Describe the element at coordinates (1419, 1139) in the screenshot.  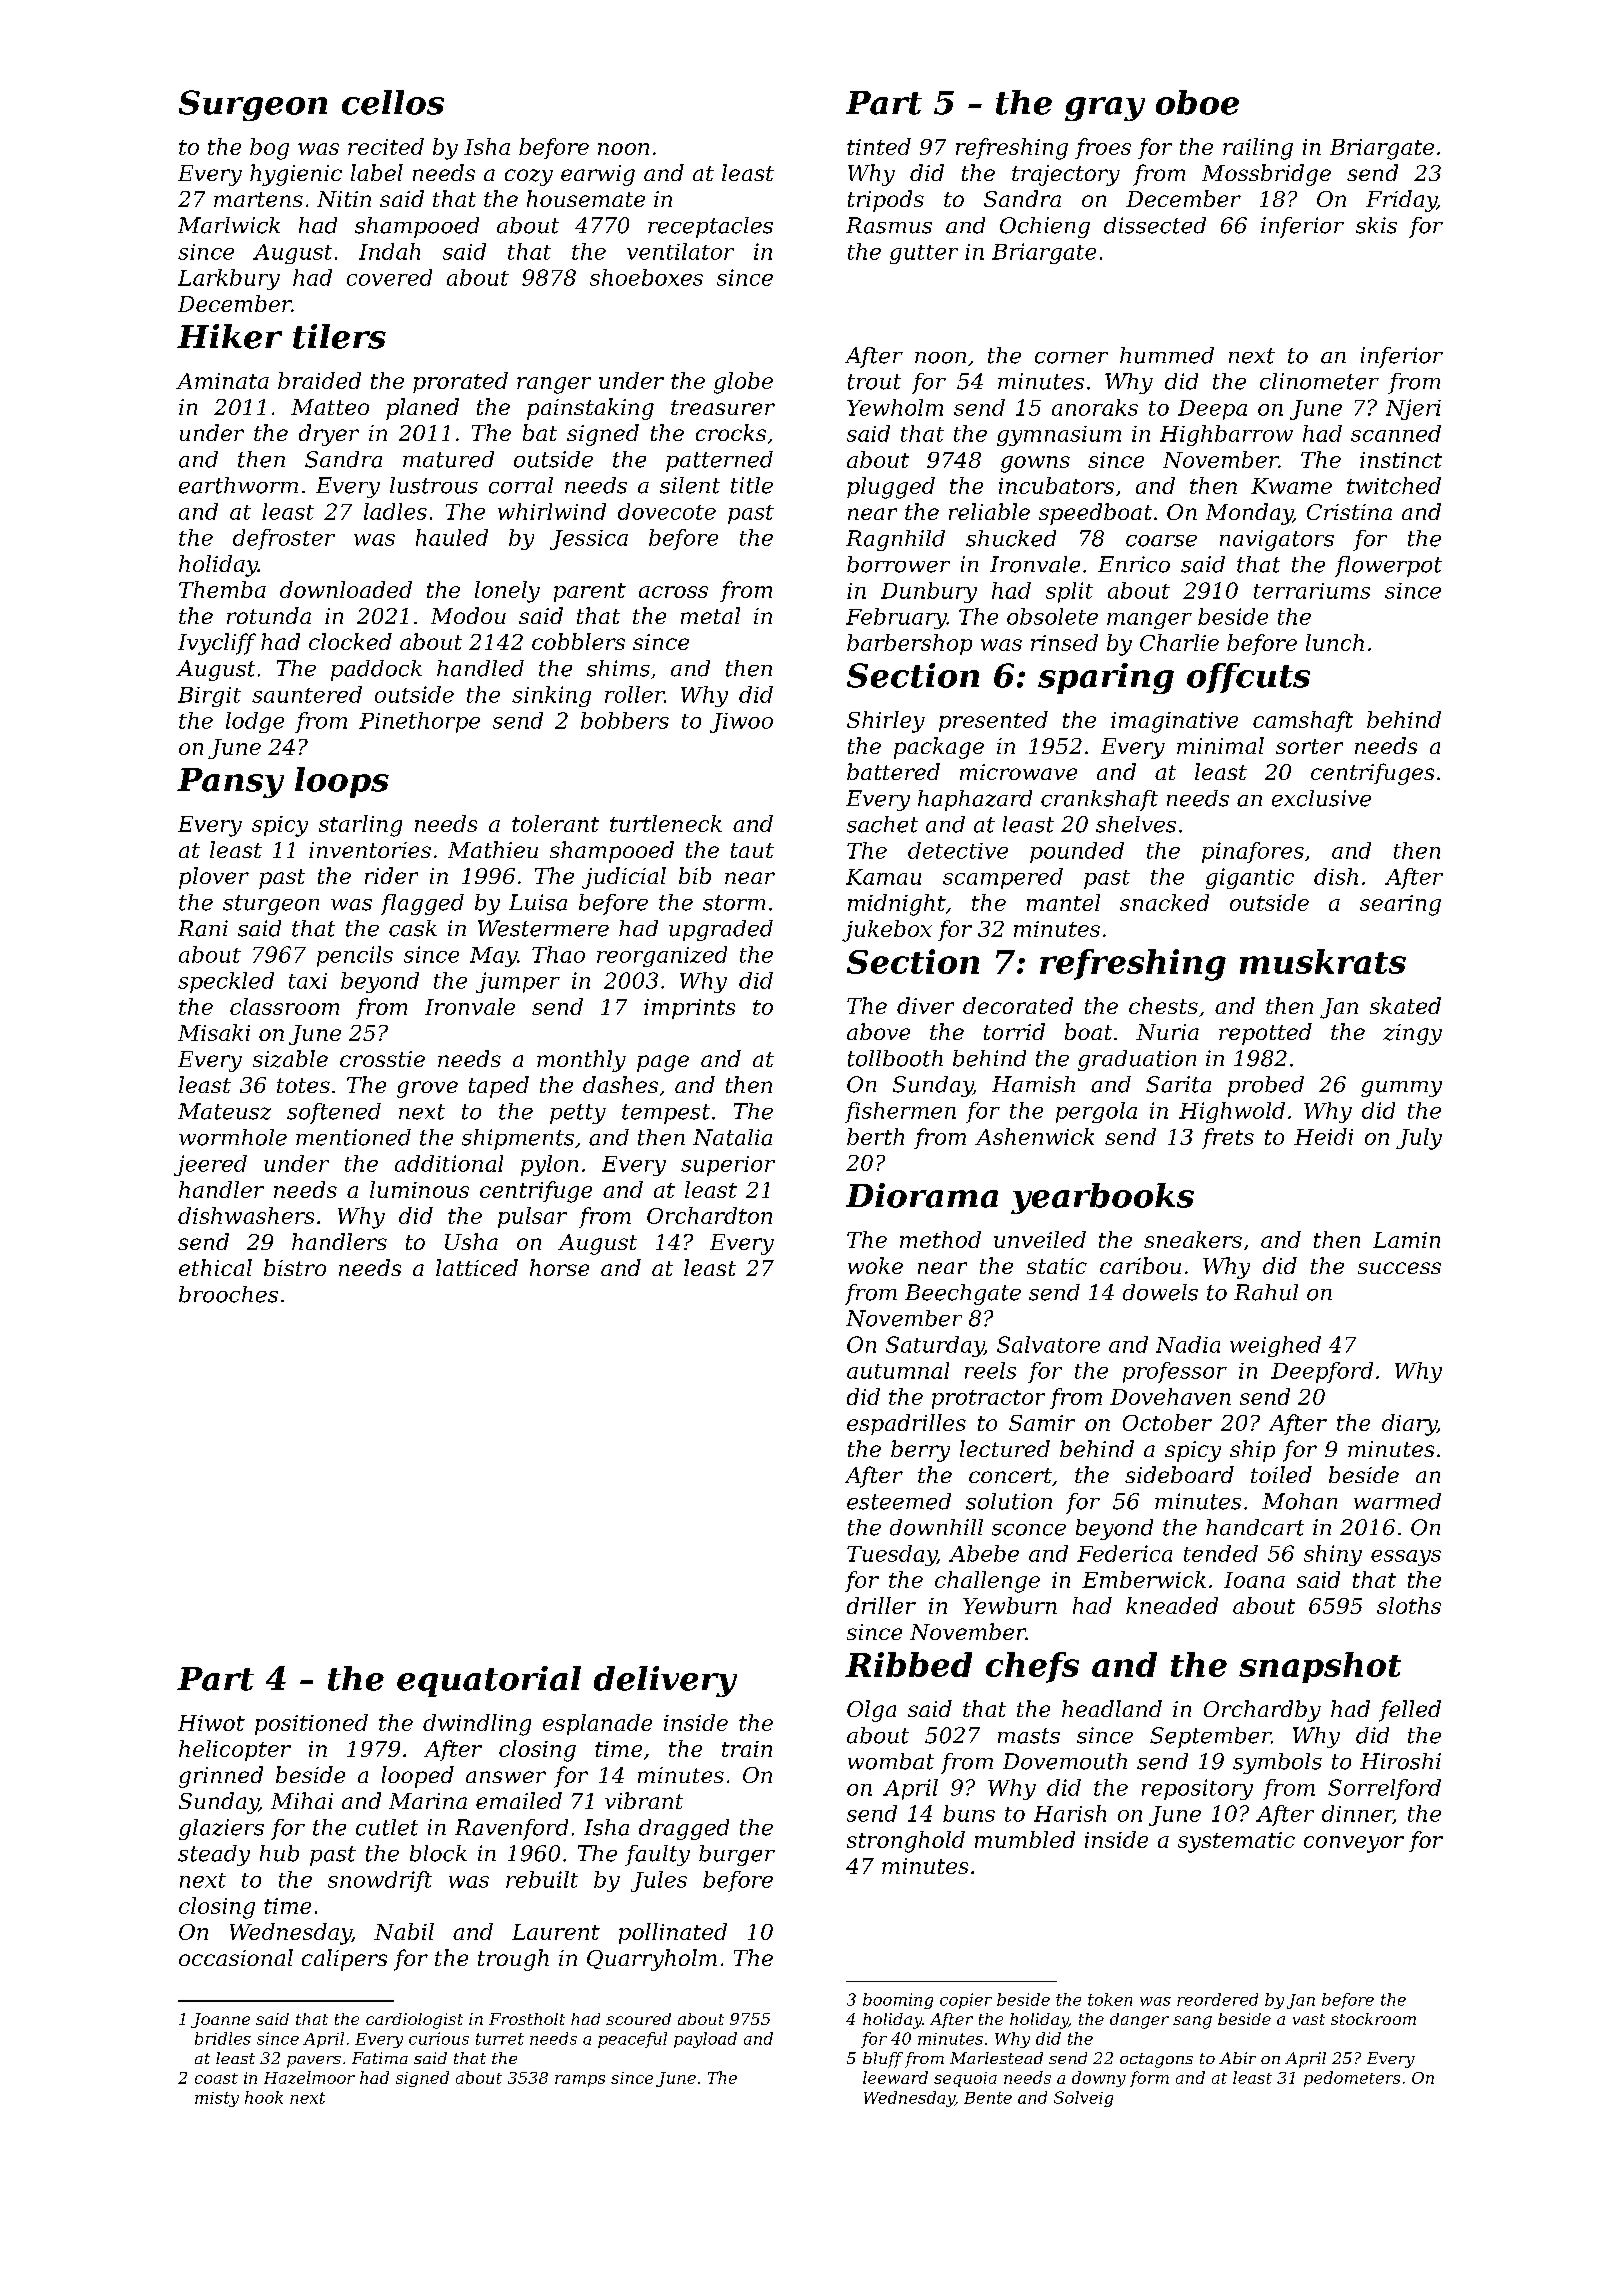
I see `July` at that location.
